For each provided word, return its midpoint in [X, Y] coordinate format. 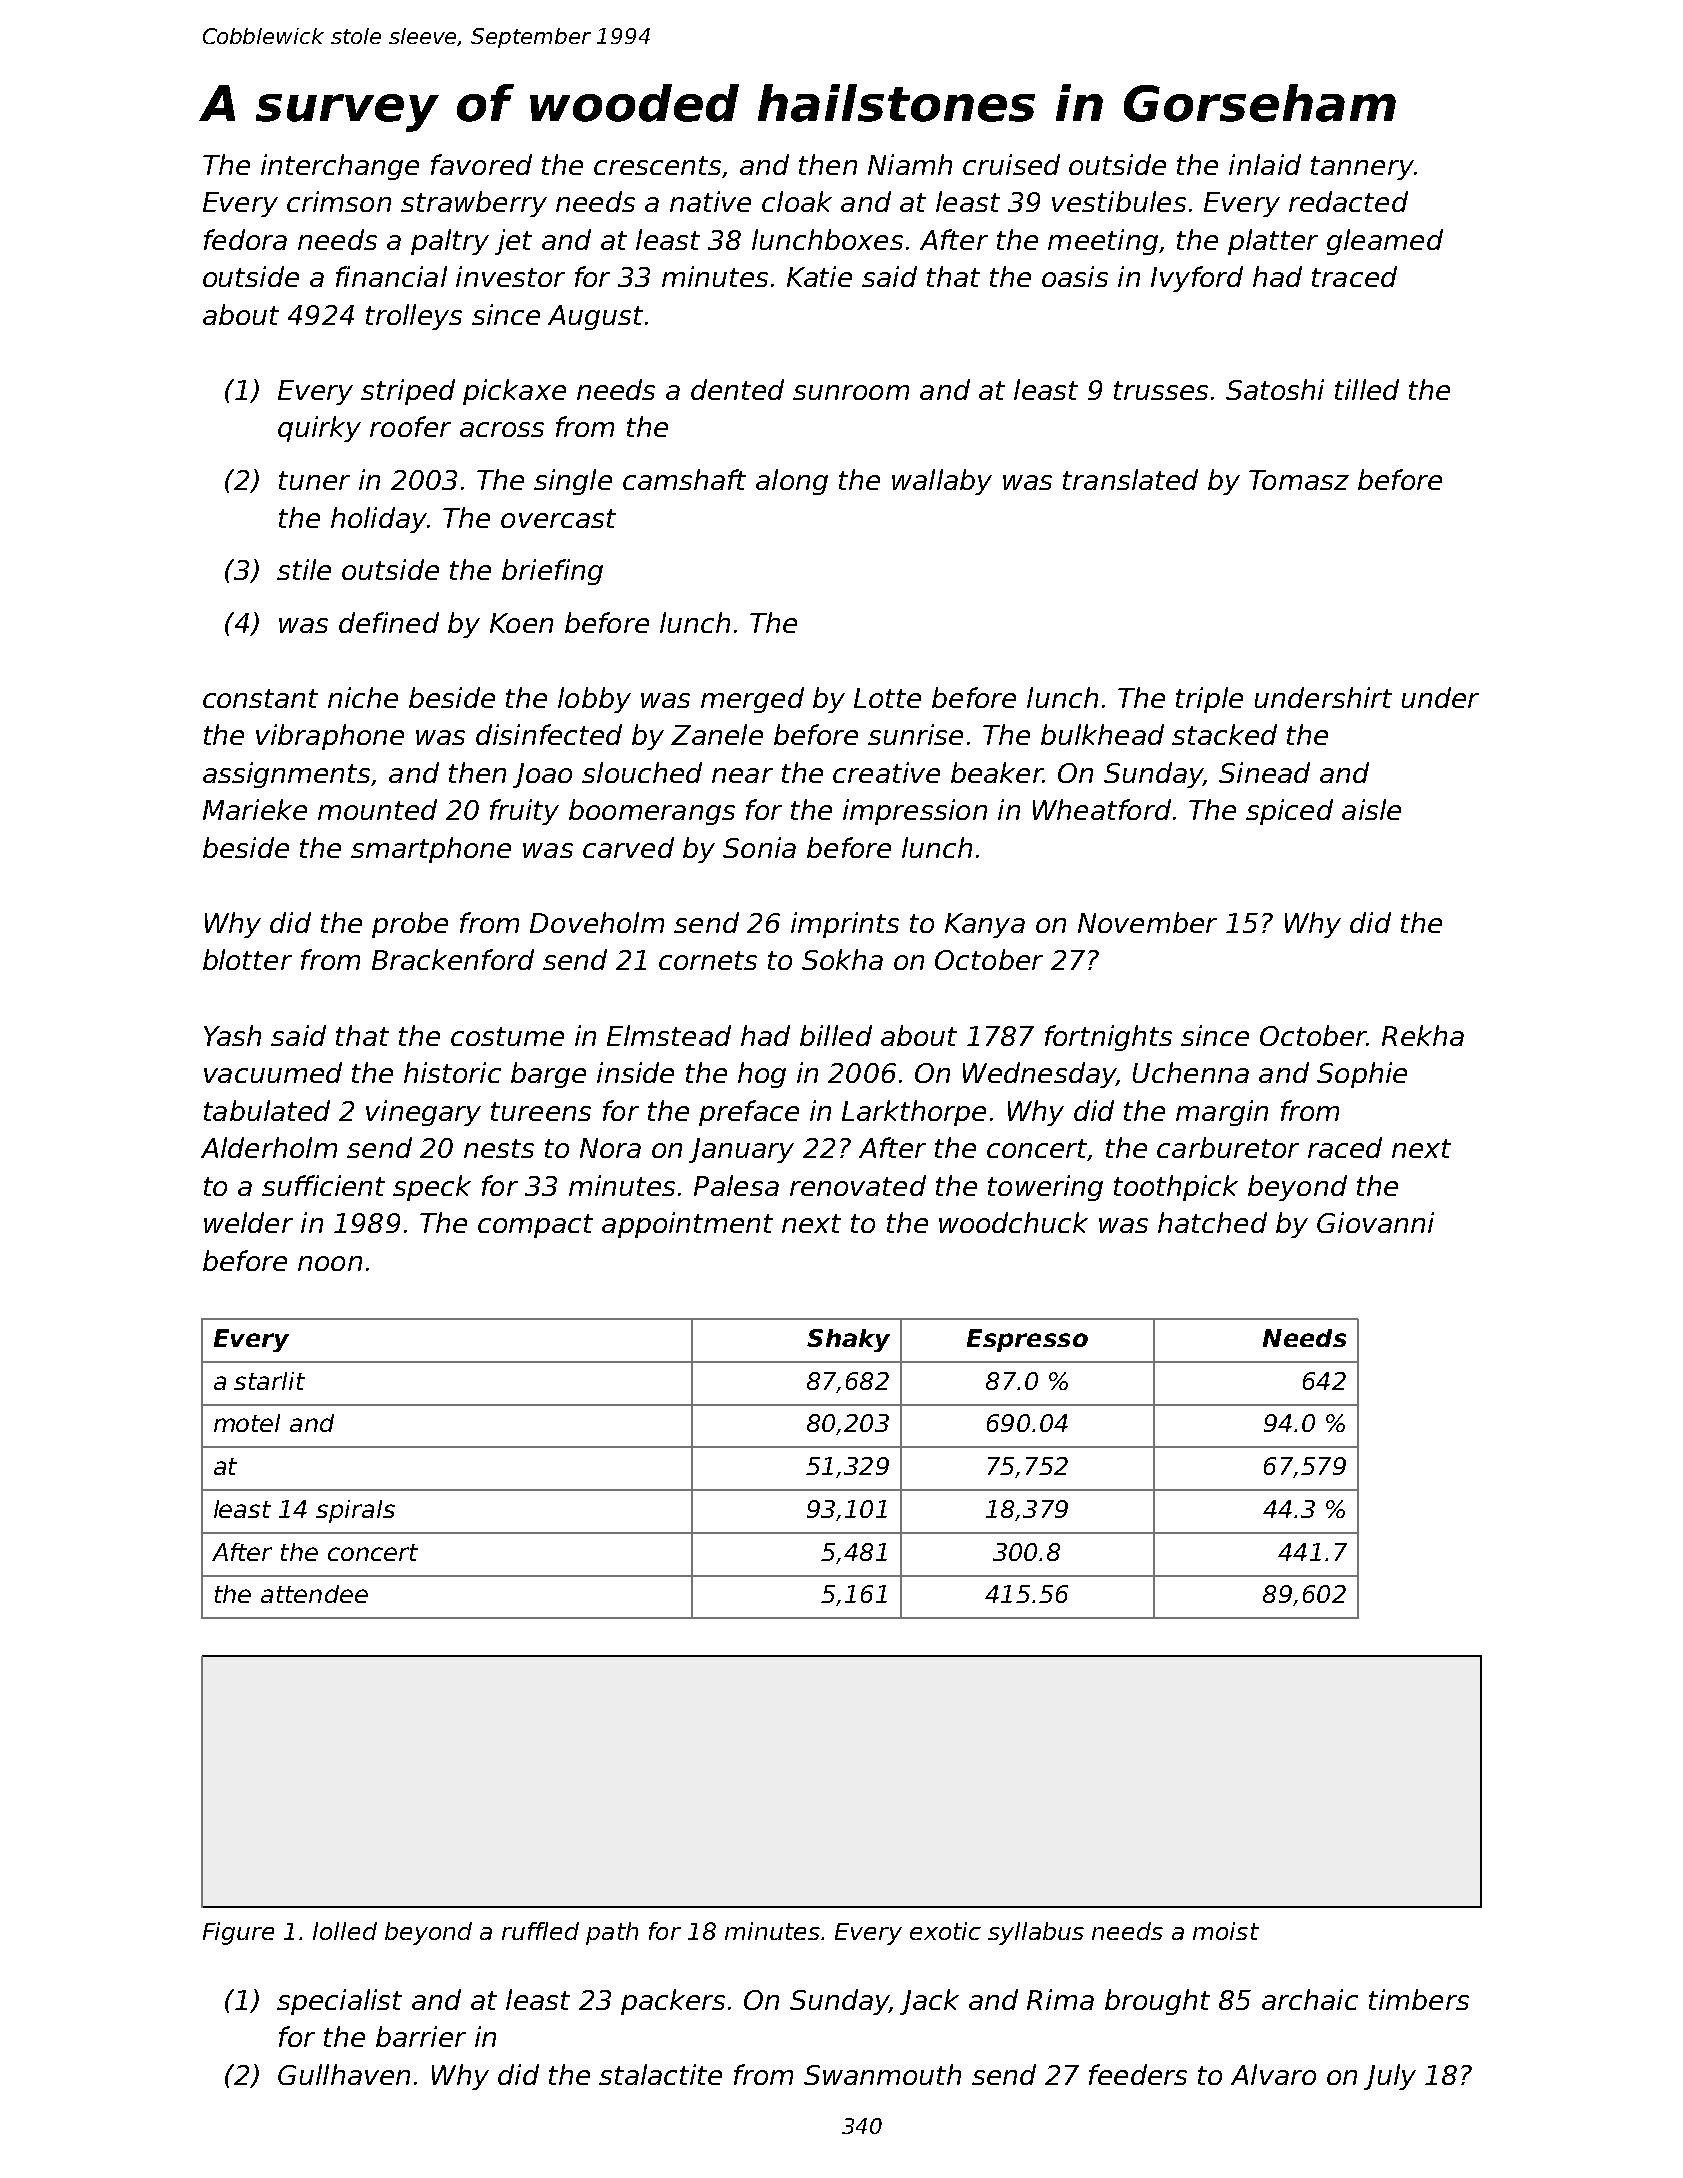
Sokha [842, 959]
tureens [541, 1111]
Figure [238, 1933]
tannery [1362, 168]
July [1390, 2077]
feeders [1138, 2074]
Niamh [910, 164]
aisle [1371, 809]
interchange [340, 167]
